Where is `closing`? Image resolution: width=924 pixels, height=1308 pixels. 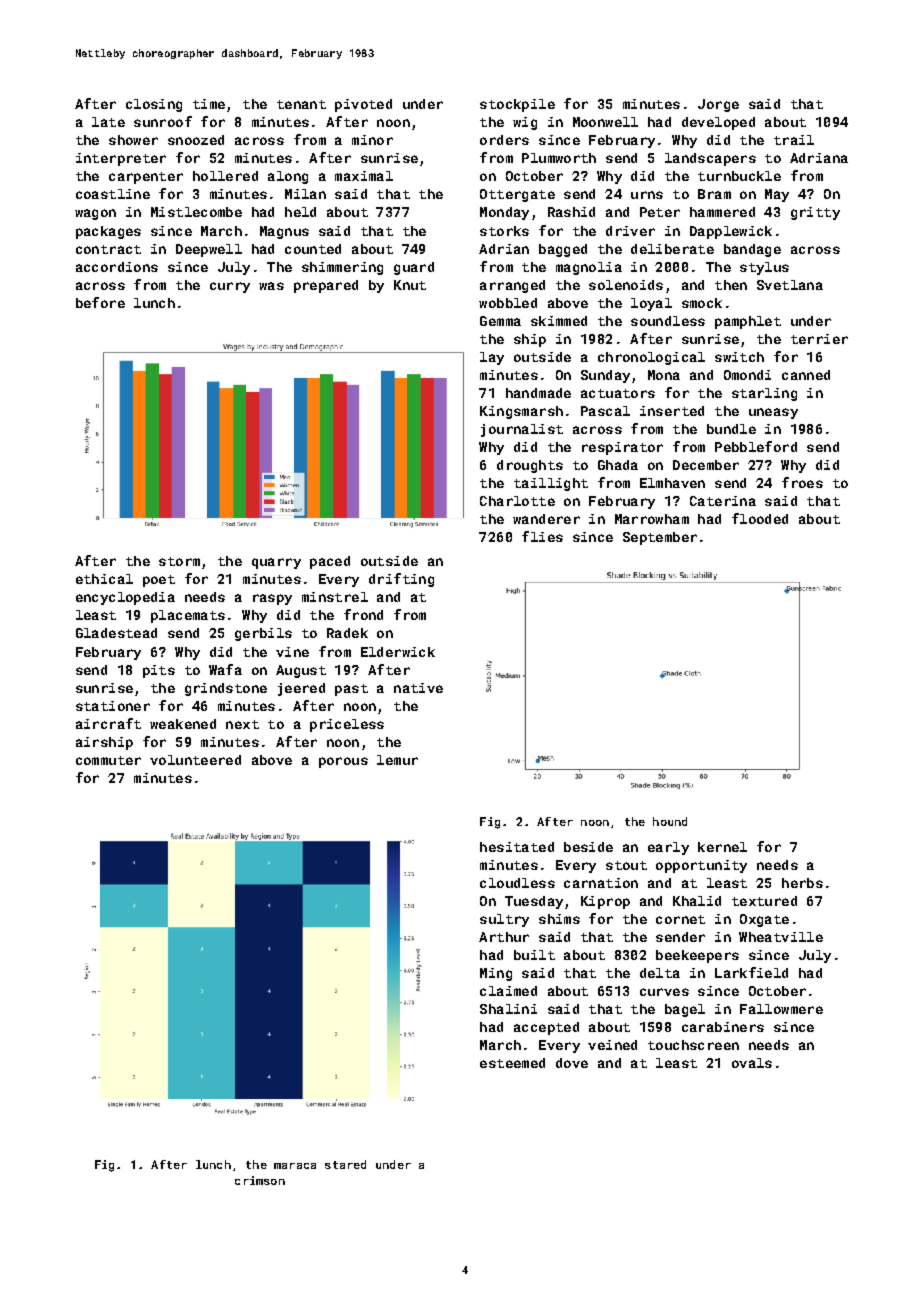
closing is located at coordinates (154, 105).
